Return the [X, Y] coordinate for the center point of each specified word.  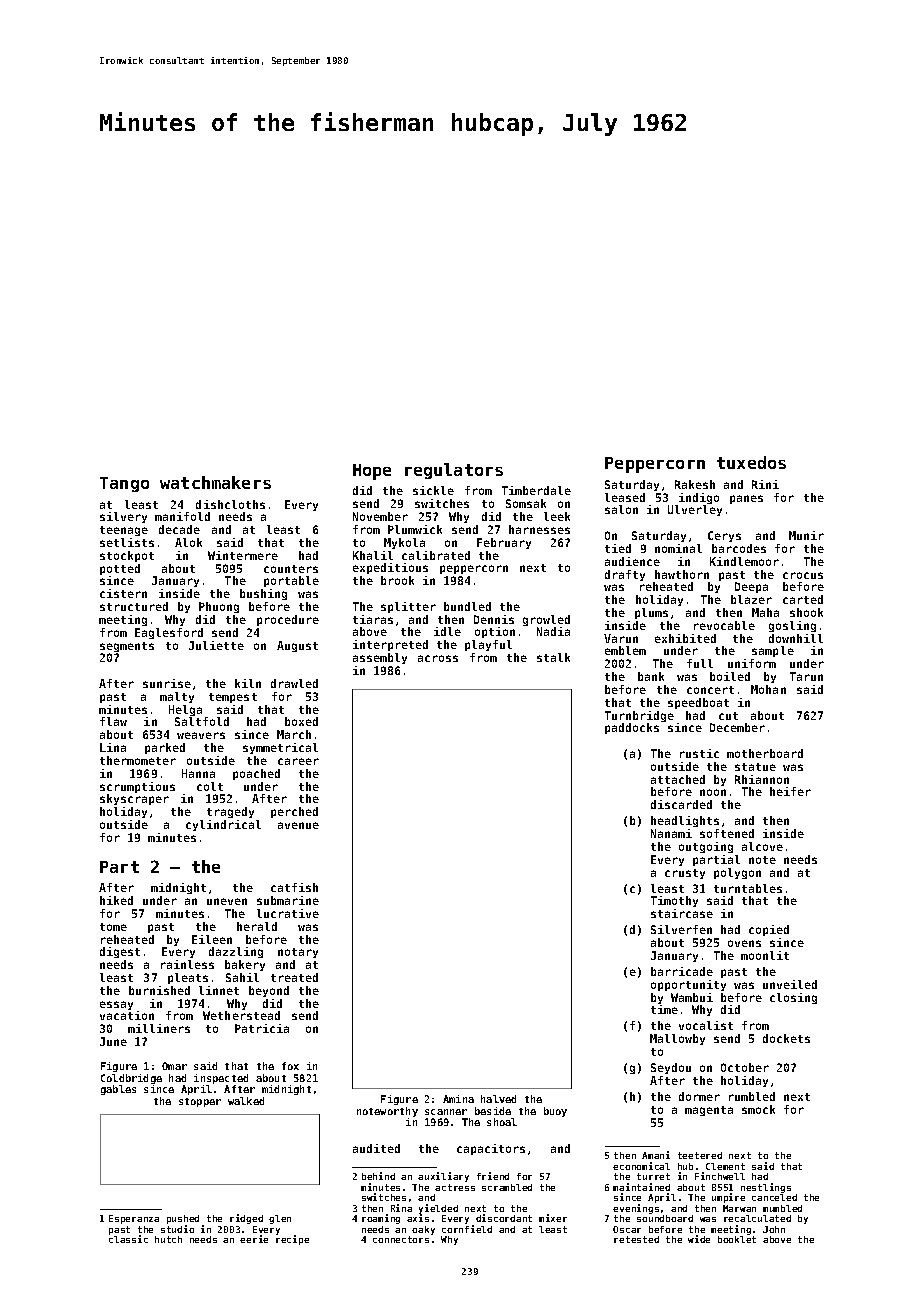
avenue [298, 825]
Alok [188, 542]
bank [651, 676]
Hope [372, 472]
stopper [200, 1102]
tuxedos [751, 462]
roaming [381, 1219]
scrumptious [137, 787]
